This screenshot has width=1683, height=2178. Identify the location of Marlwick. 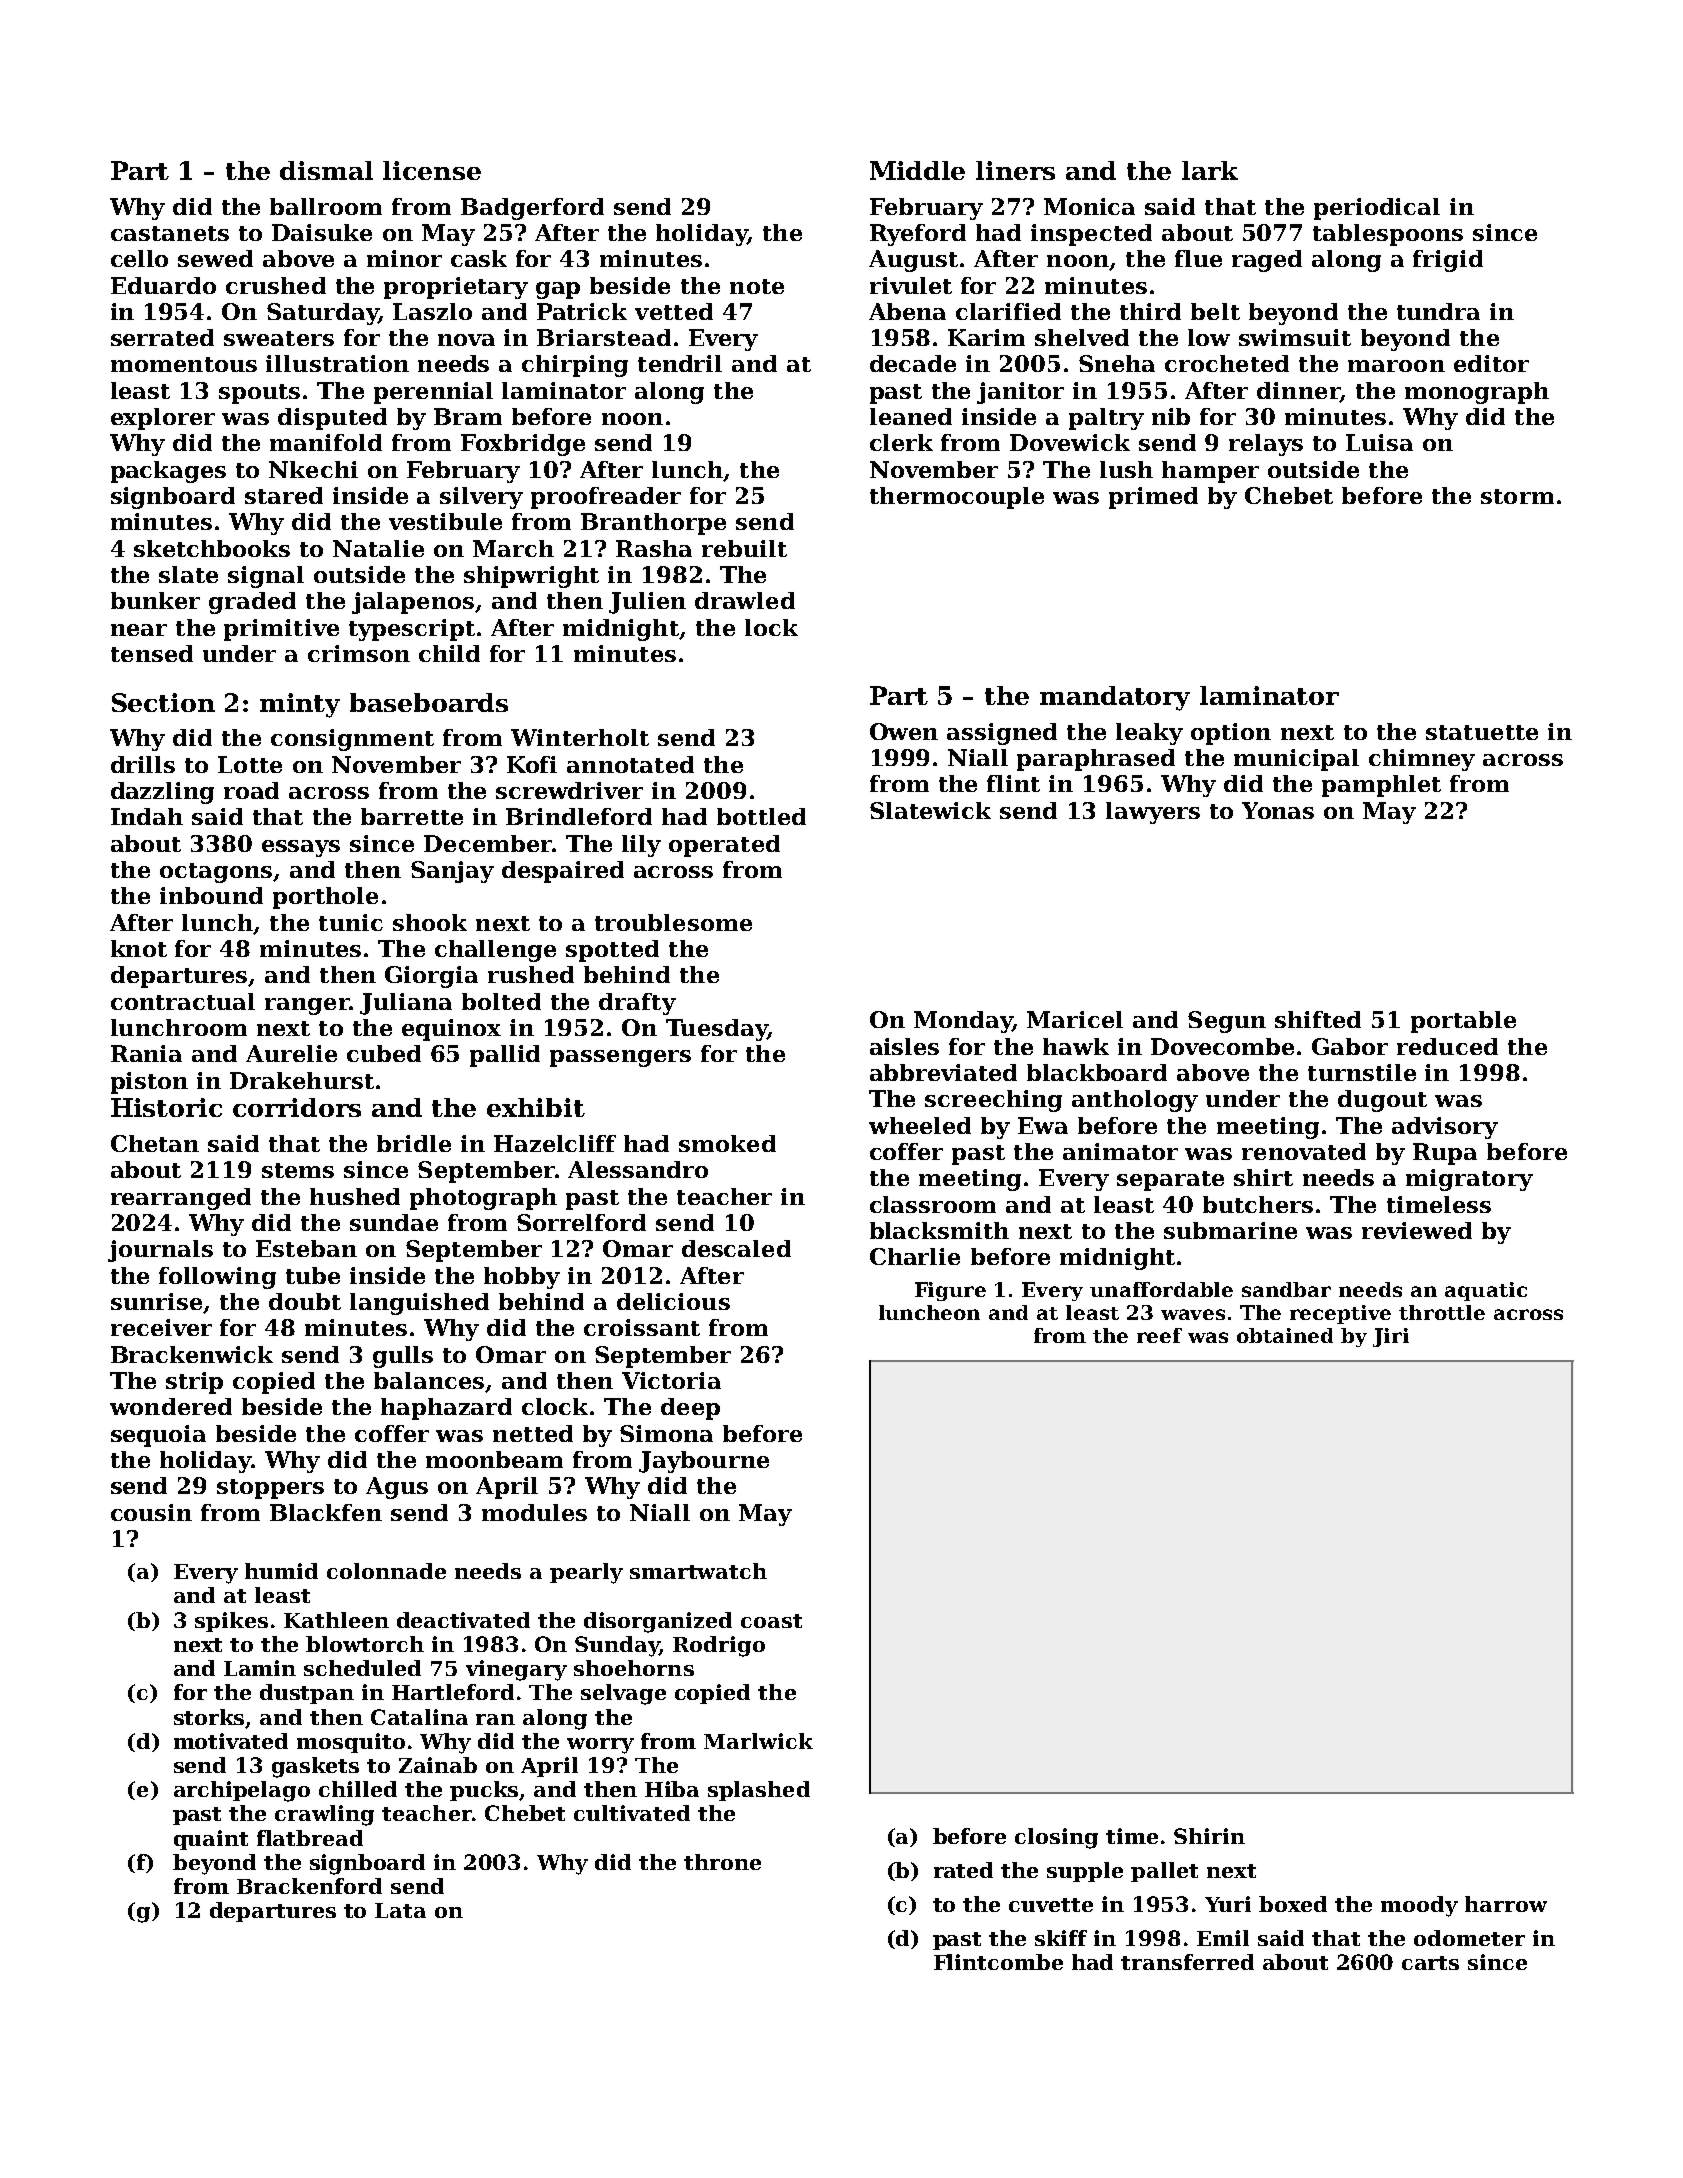
(758, 1741).
